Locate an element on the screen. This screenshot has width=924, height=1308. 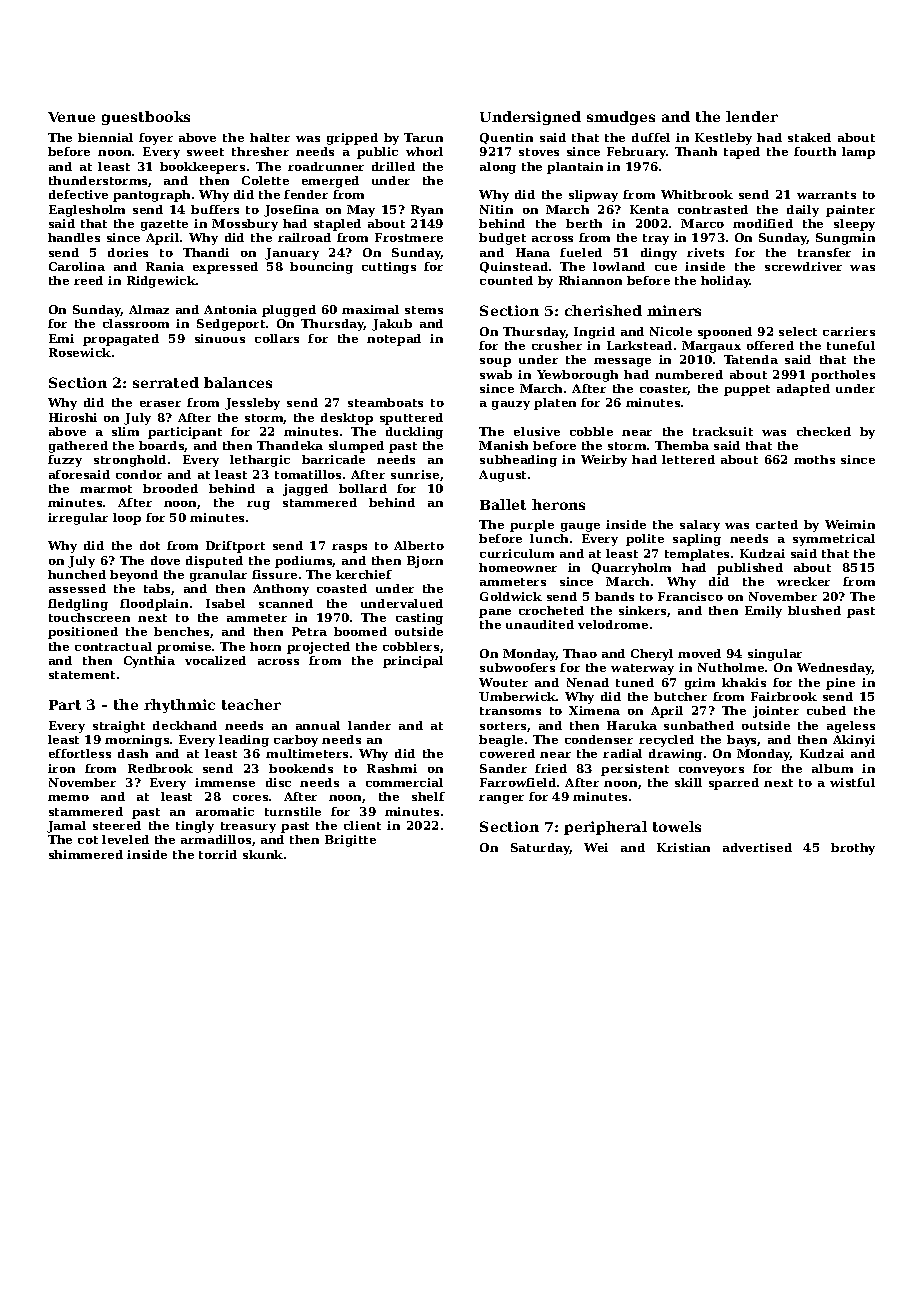
stronghold is located at coordinates (130, 461).
